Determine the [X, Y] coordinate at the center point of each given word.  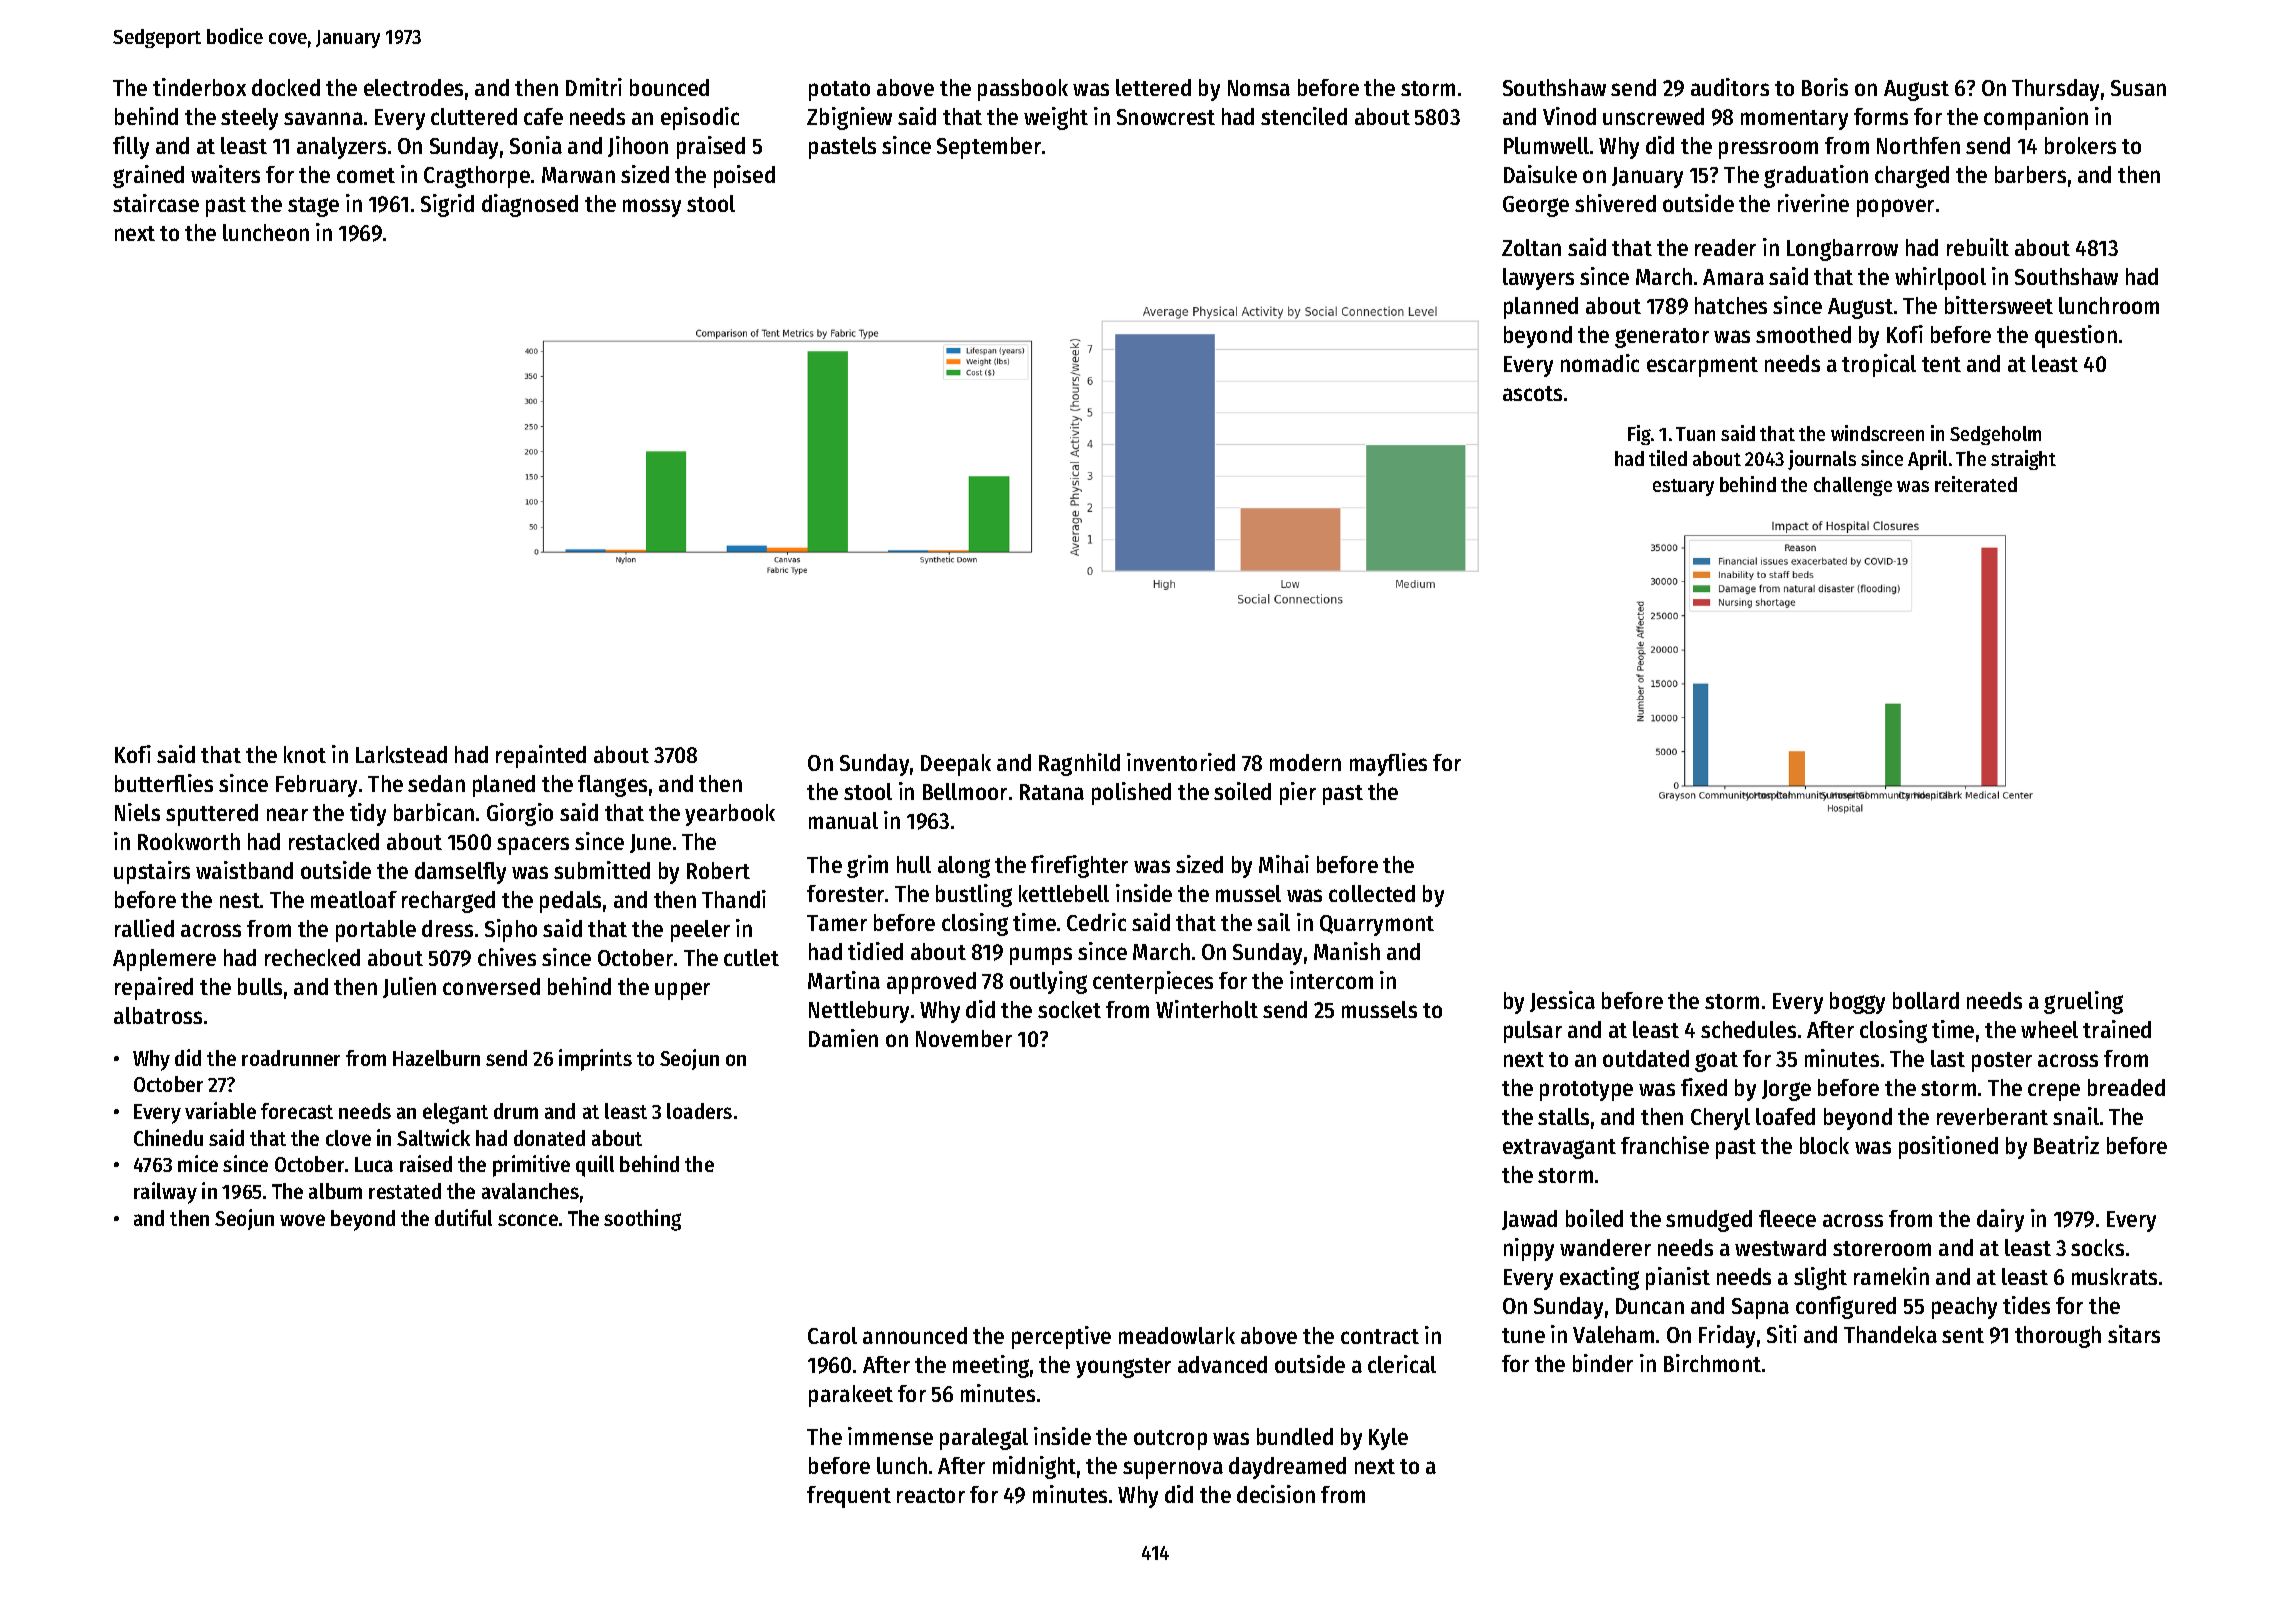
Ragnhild [1079, 764]
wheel [2049, 1029]
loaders [699, 1111]
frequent [849, 1497]
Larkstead [401, 754]
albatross [158, 1015]
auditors [1730, 87]
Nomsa [1259, 88]
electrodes [413, 87]
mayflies [1388, 764]
